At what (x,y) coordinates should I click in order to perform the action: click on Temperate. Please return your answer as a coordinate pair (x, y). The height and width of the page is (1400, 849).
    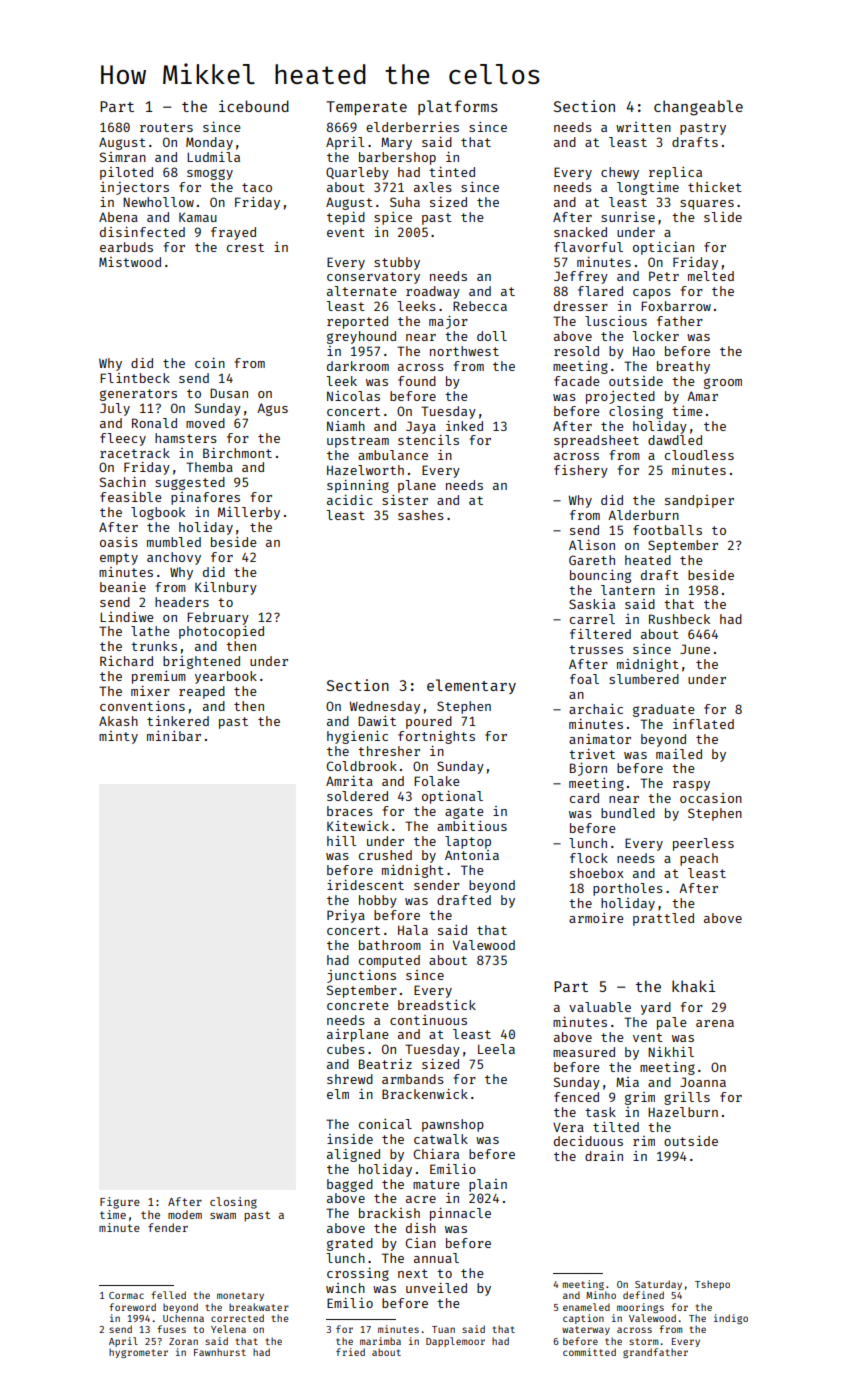
    Looking at the image, I should click on (366, 108).
